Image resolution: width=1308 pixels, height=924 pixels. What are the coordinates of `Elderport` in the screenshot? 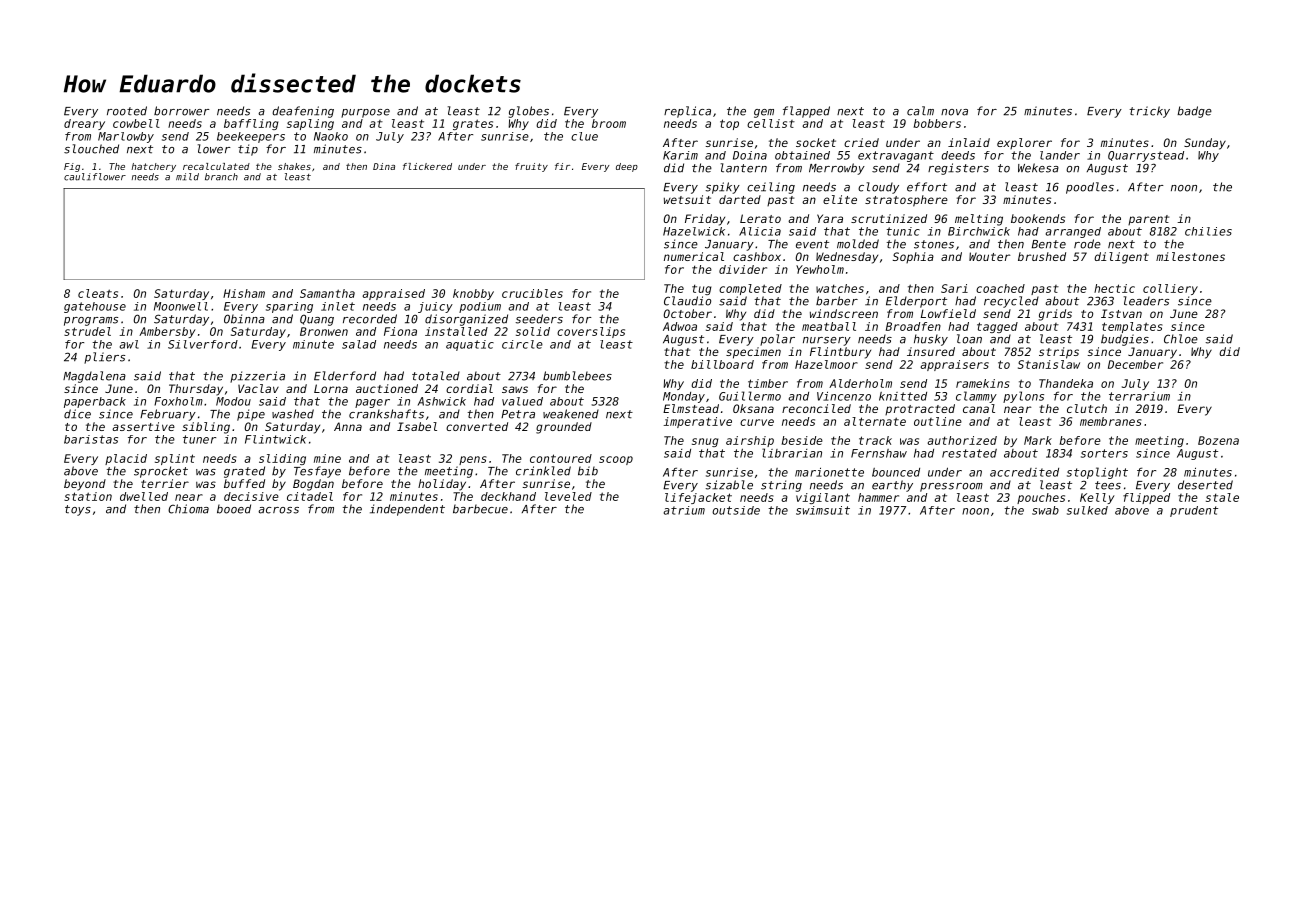 It's located at (916, 302).
